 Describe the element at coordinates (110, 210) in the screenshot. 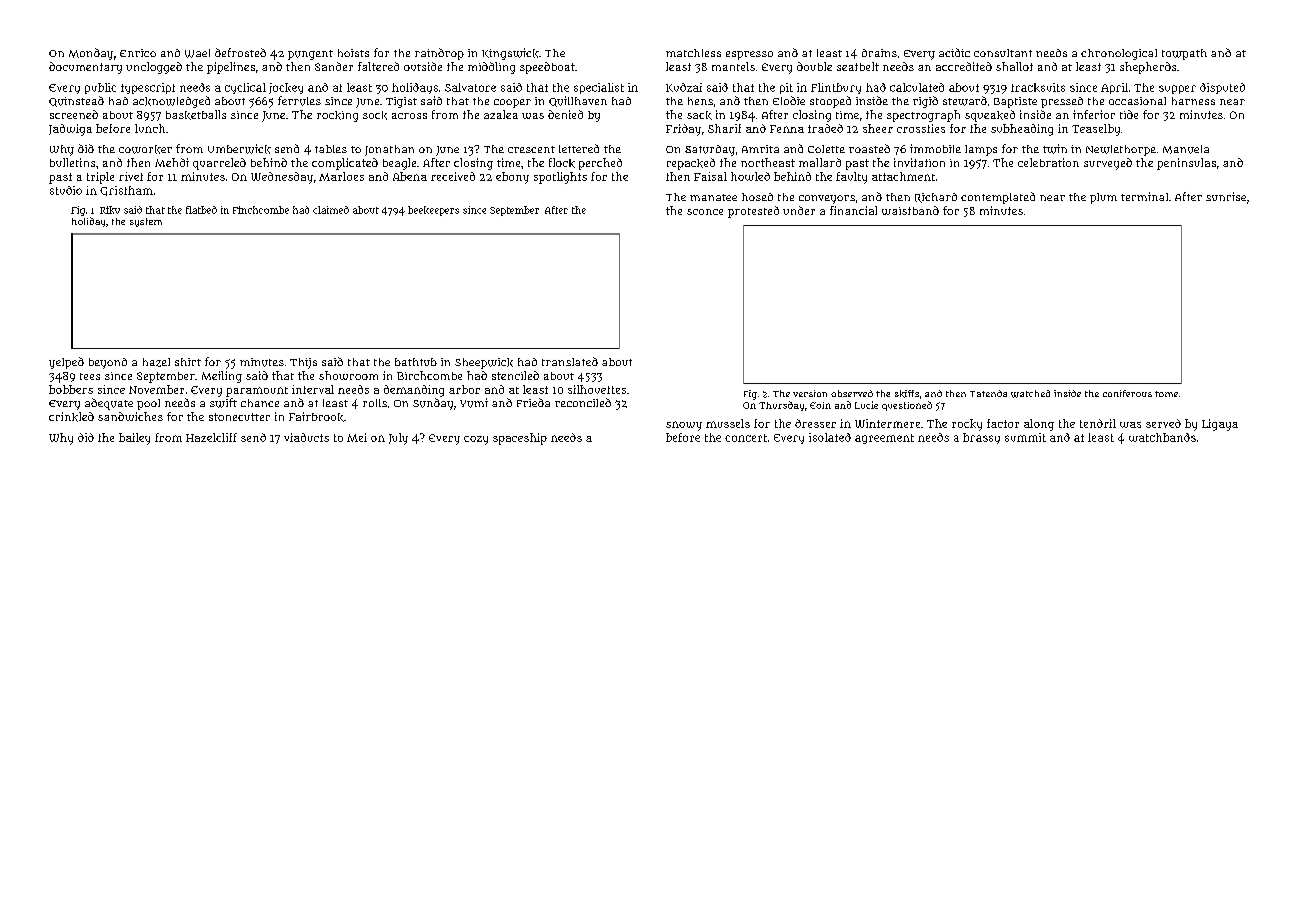

I see `Riku` at that location.
